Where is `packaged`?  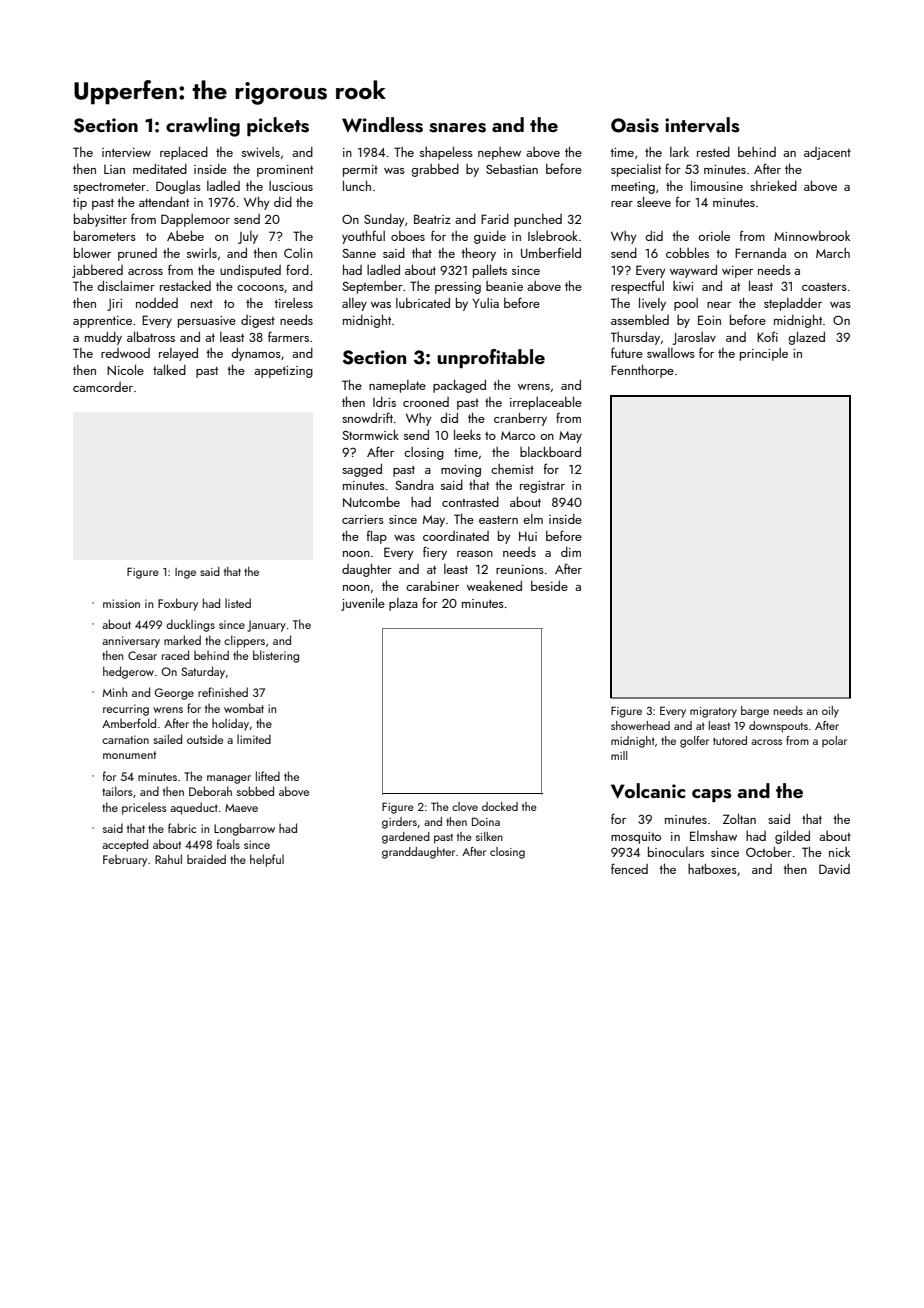
packaged is located at coordinates (459, 386).
